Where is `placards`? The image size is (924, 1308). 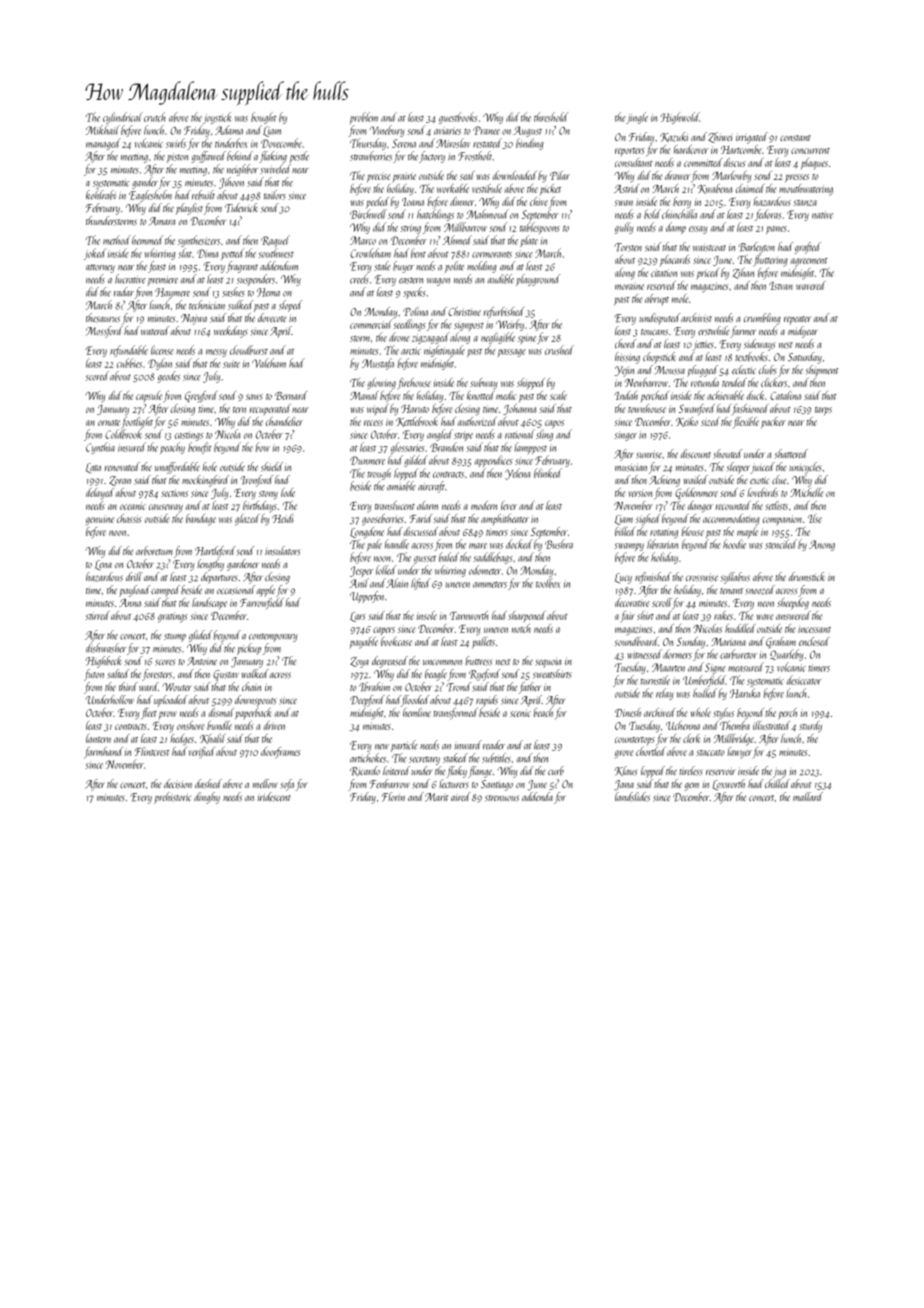
placards is located at coordinates (675, 260).
